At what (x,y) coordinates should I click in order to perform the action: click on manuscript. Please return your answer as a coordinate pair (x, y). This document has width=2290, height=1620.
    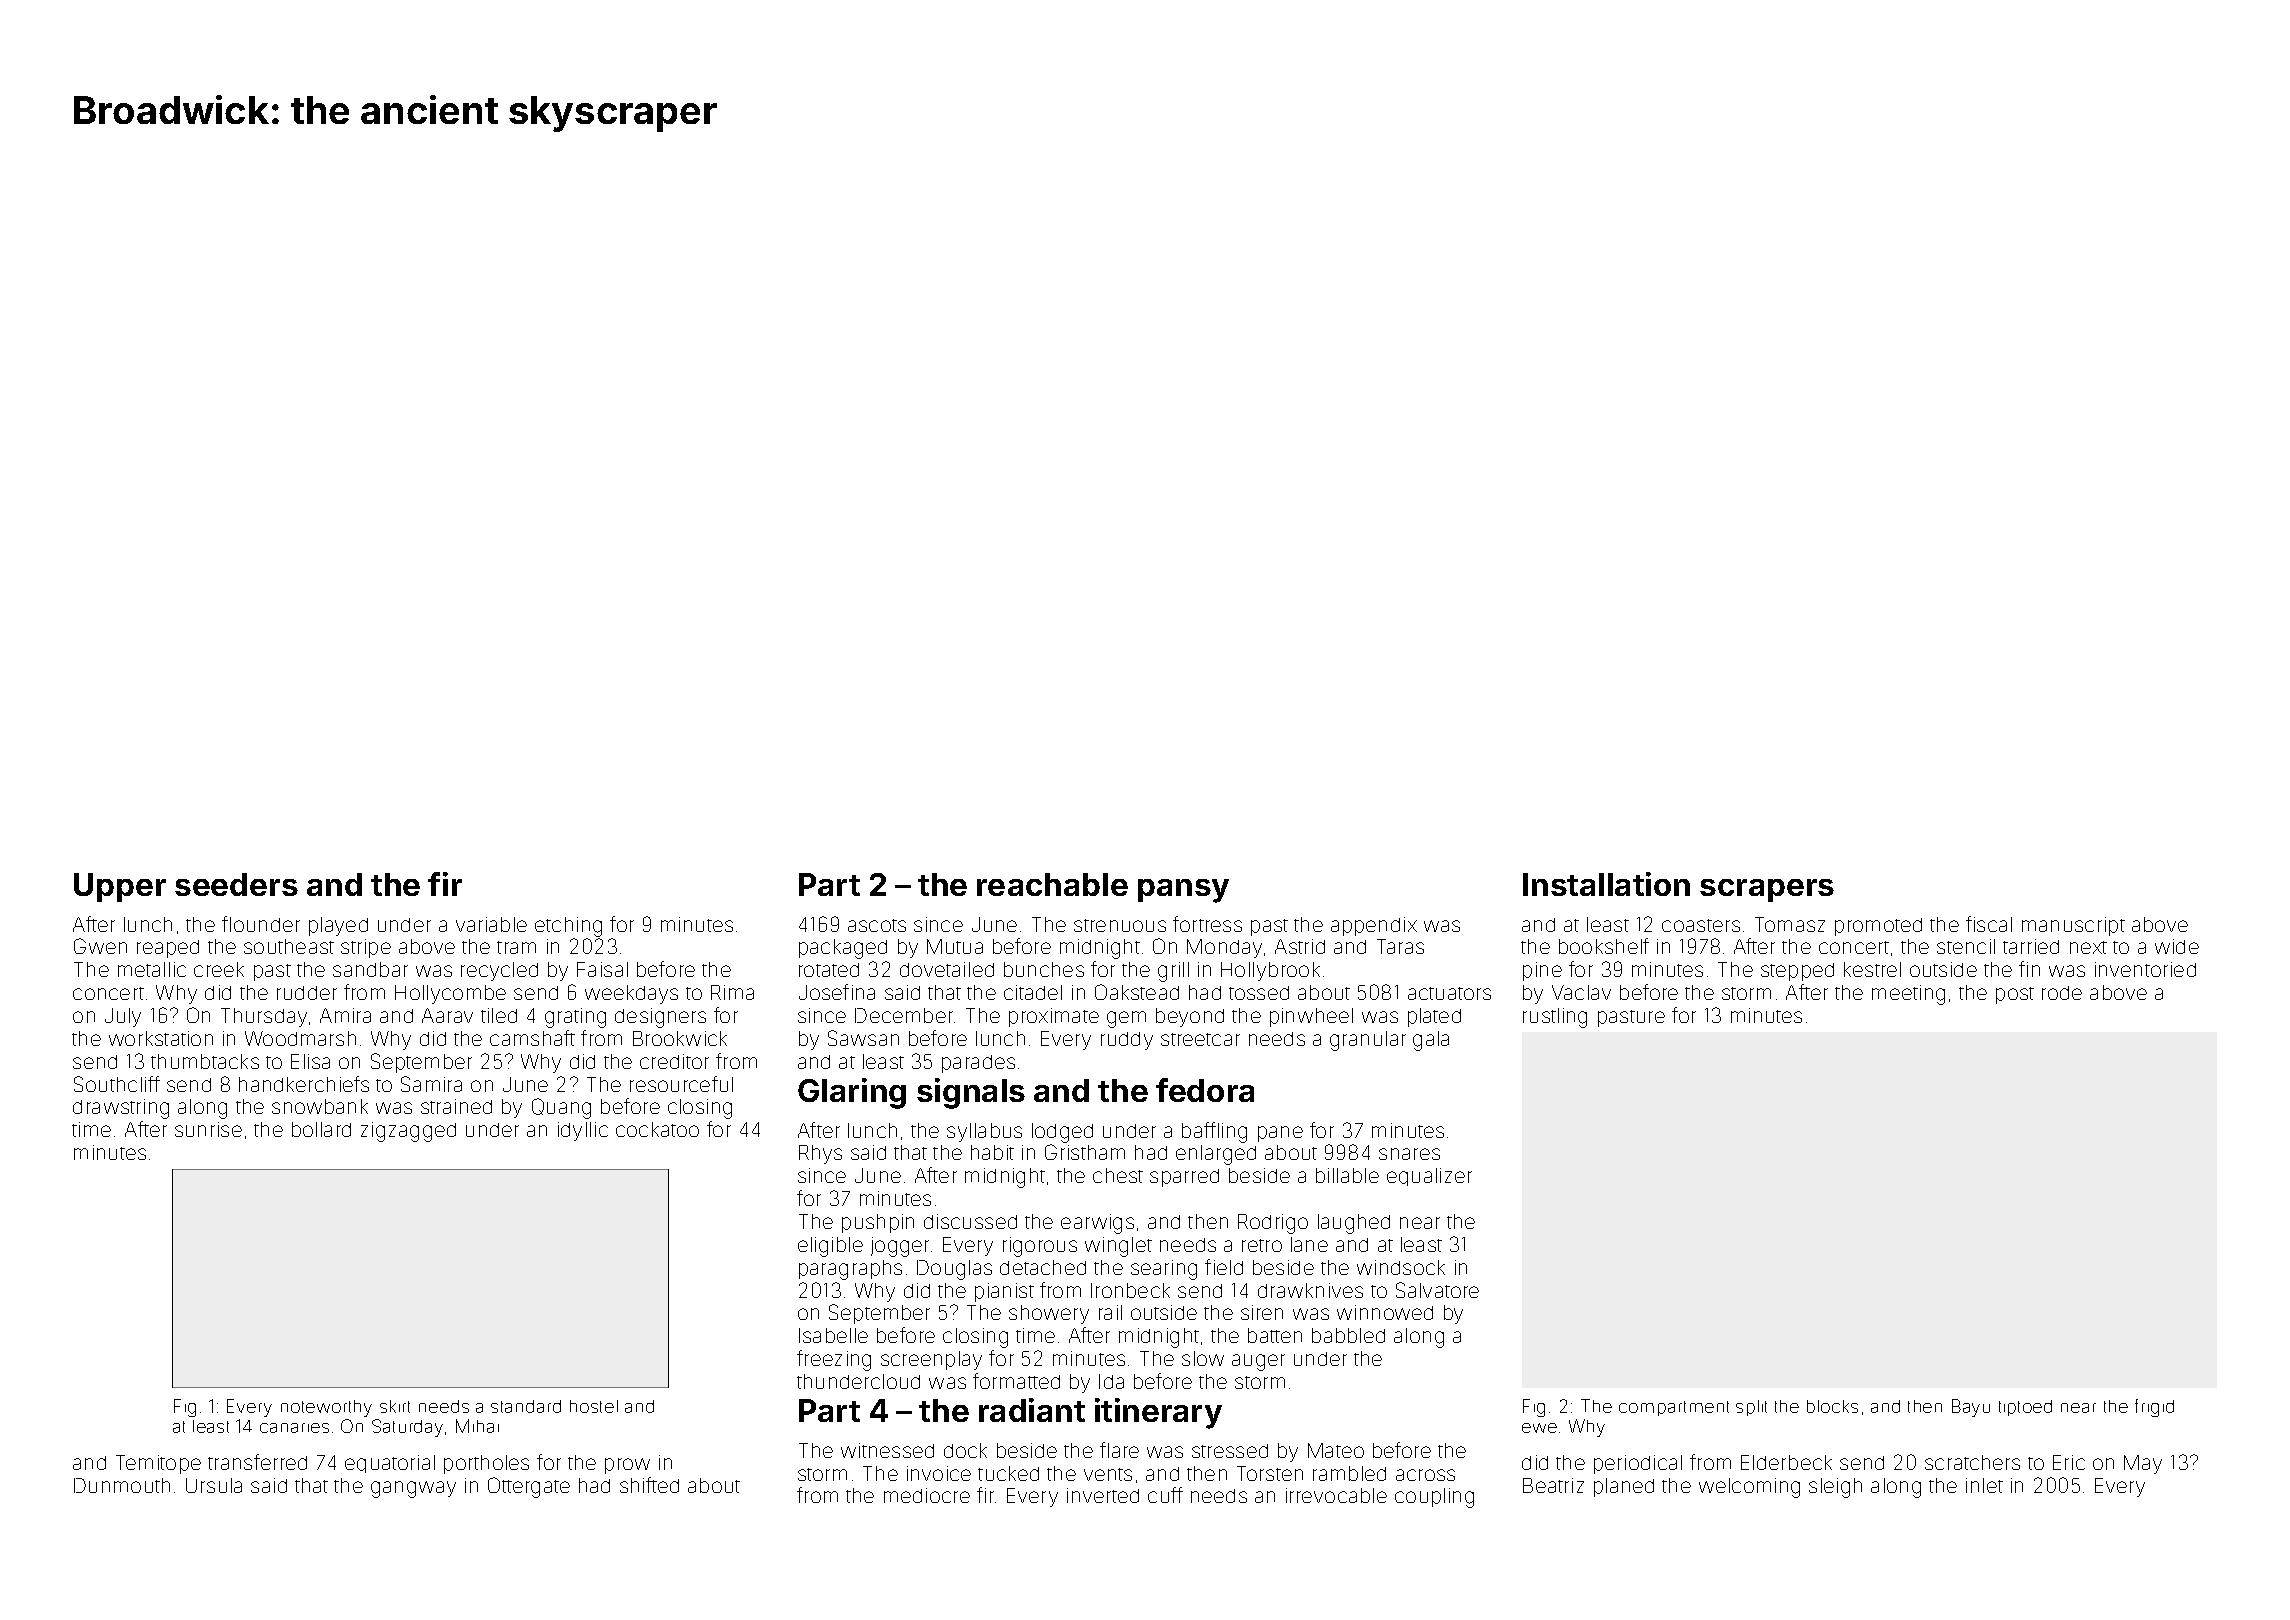
    Looking at the image, I should click on (2073, 926).
